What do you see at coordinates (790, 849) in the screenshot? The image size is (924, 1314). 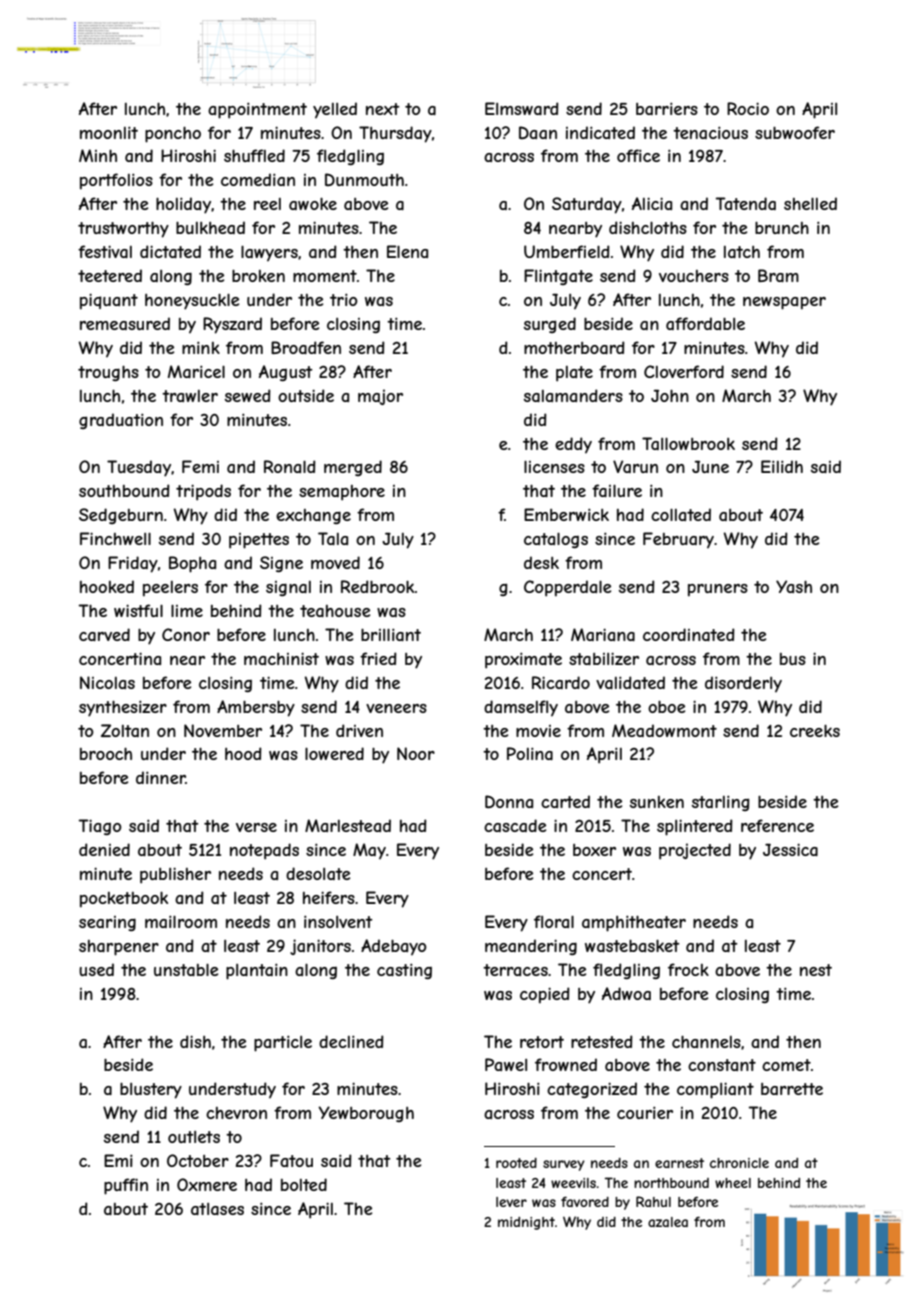 I see `Jessica` at bounding box center [790, 849].
